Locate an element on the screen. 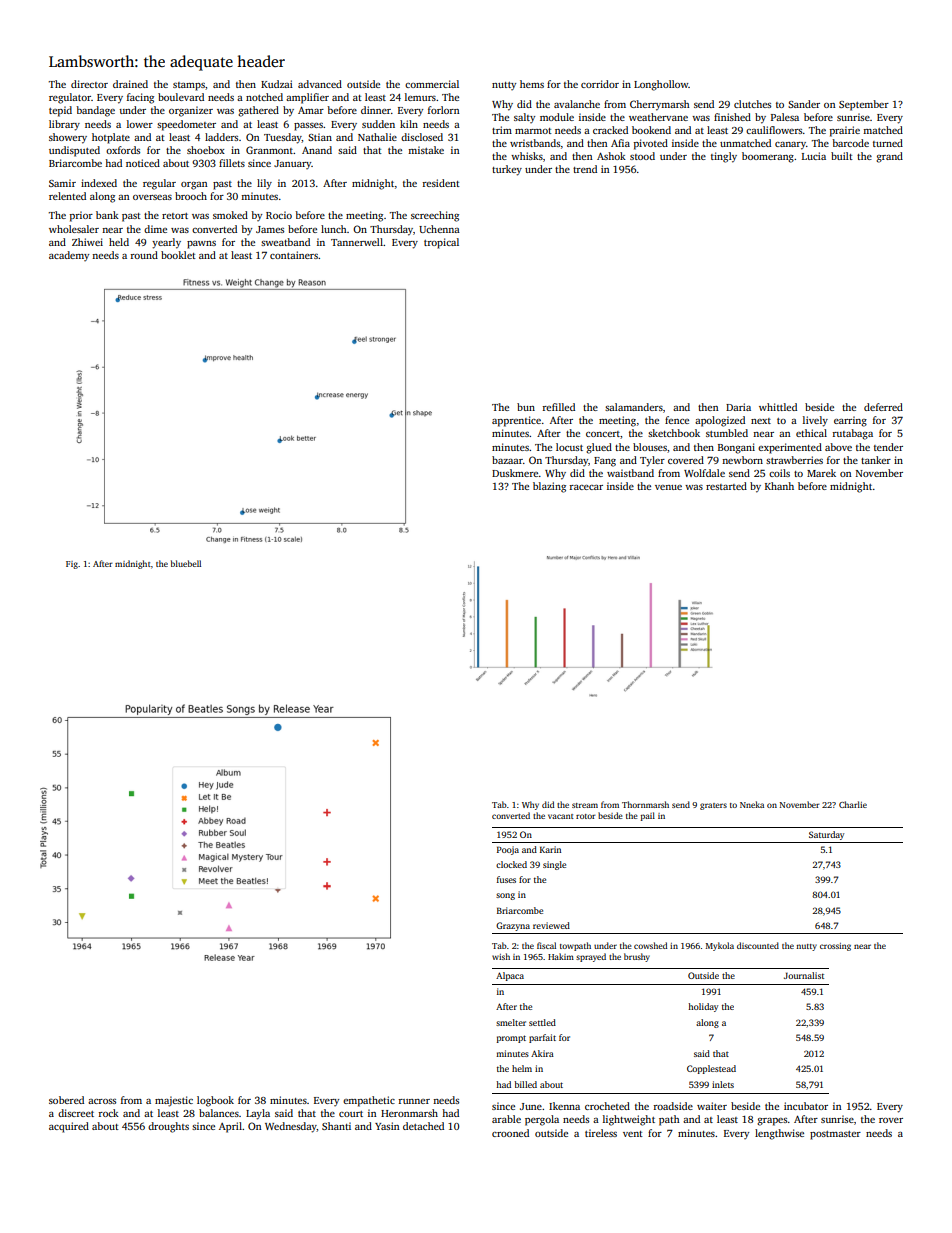 The height and width of the screenshot is (1233, 952). Longhollow is located at coordinates (661, 85).
